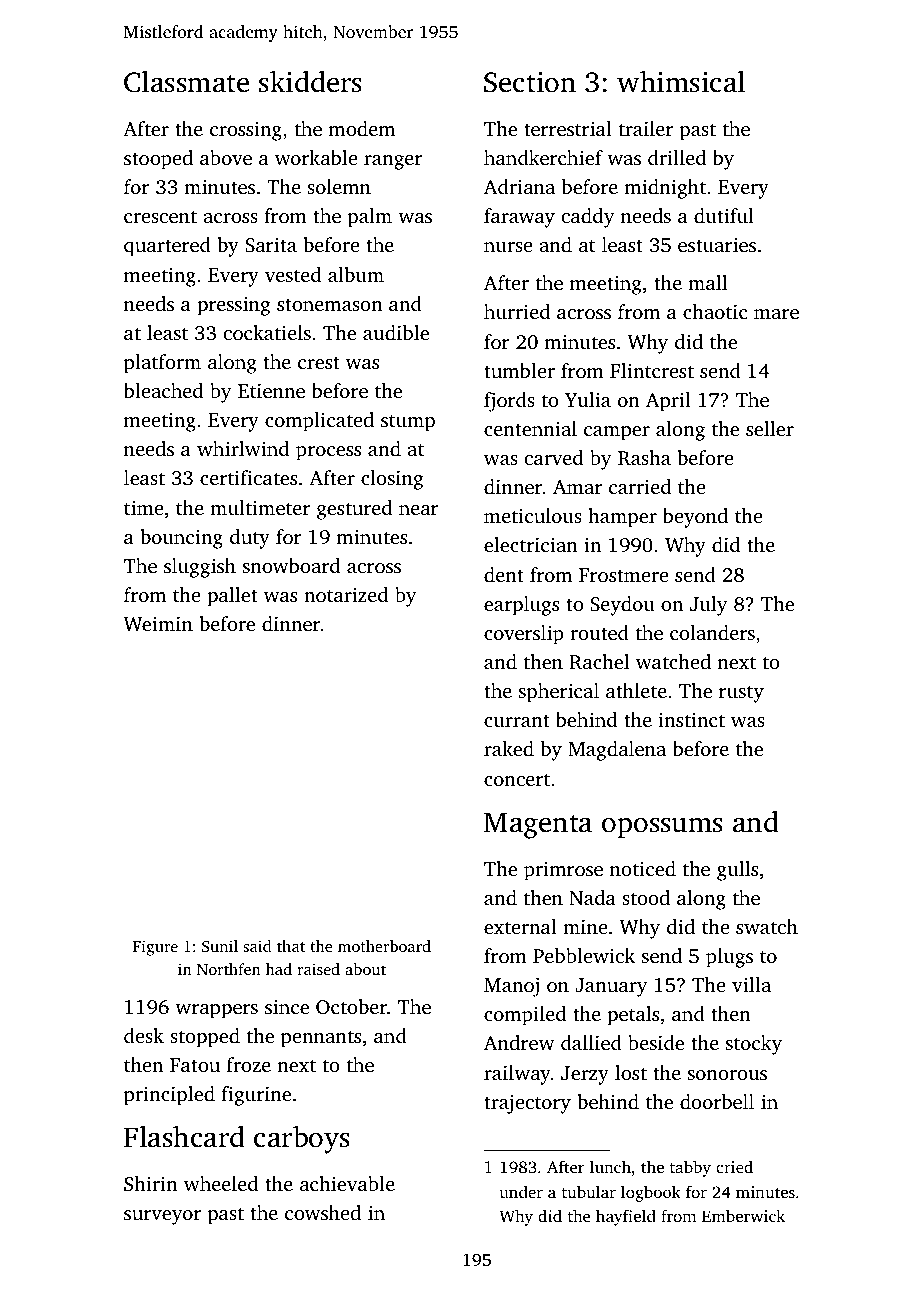 The width and height of the screenshot is (924, 1311). What do you see at coordinates (200, 568) in the screenshot?
I see `sluggish` at bounding box center [200, 568].
